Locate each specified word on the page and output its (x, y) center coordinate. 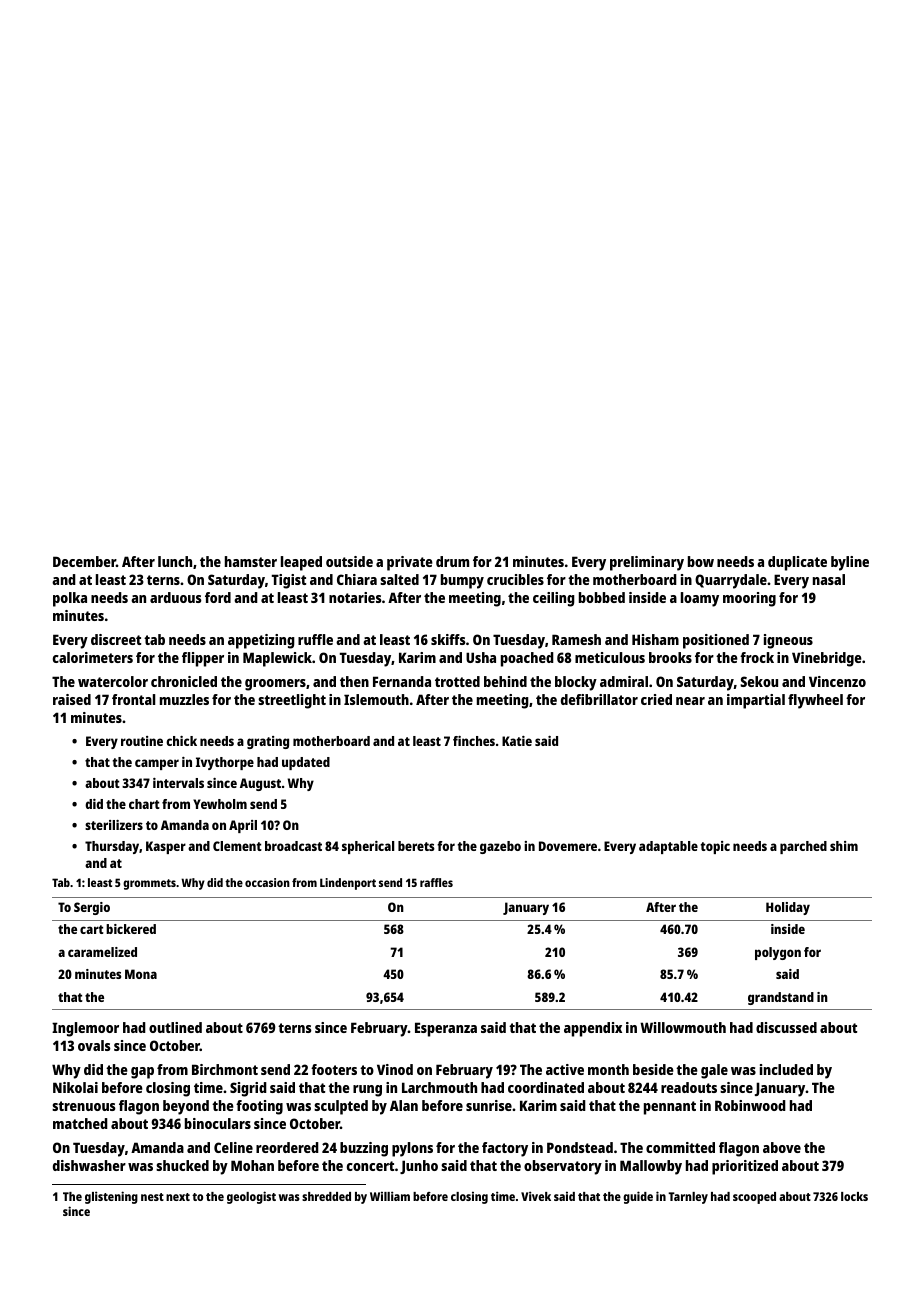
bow (701, 561)
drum (452, 561)
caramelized (102, 952)
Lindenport (348, 884)
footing (259, 1107)
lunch (175, 561)
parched (803, 847)
